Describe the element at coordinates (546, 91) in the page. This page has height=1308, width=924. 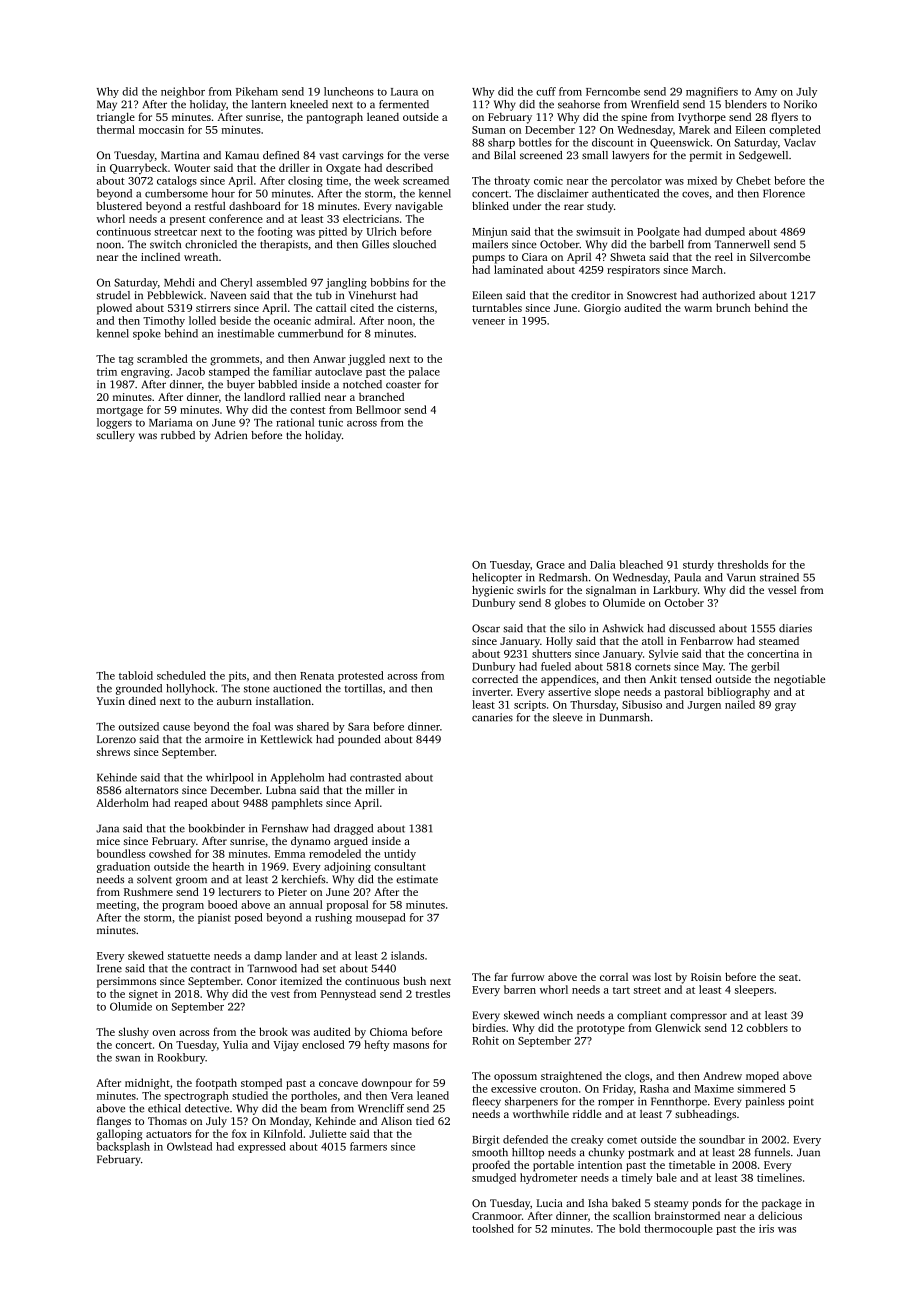
I see `cuff` at that location.
